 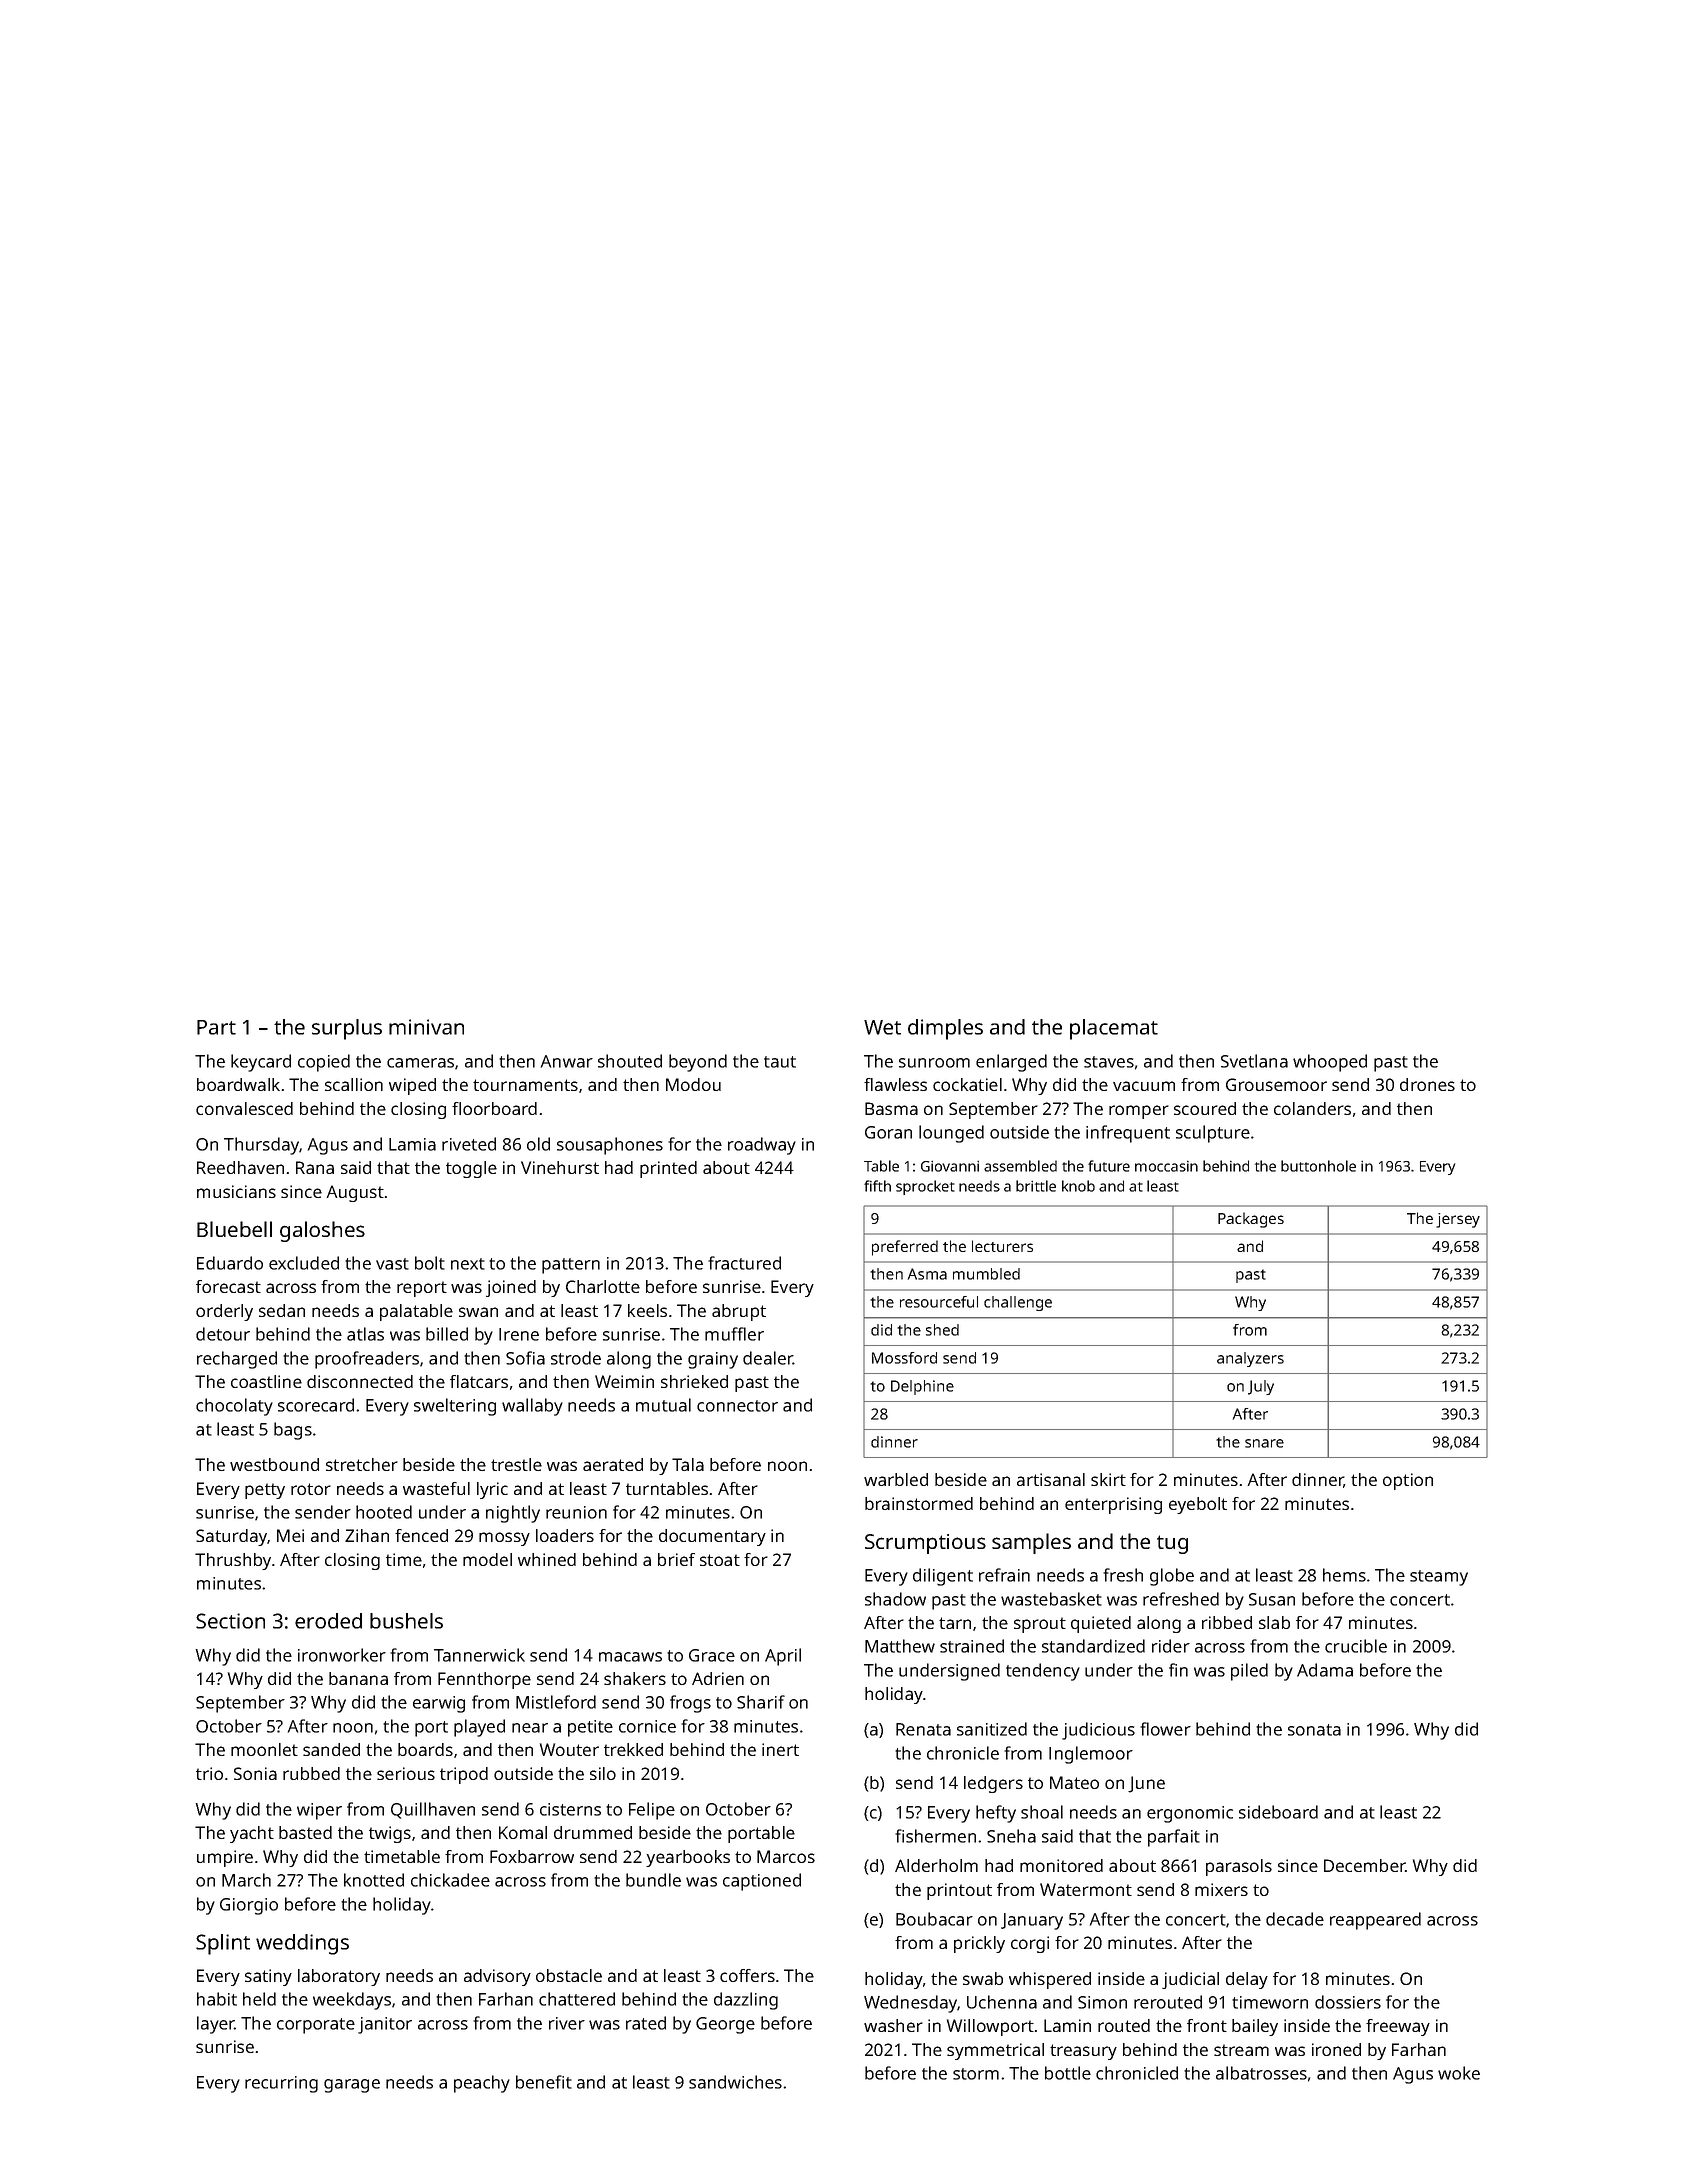 What do you see at coordinates (1330, 1063) in the screenshot?
I see `whooped` at bounding box center [1330, 1063].
